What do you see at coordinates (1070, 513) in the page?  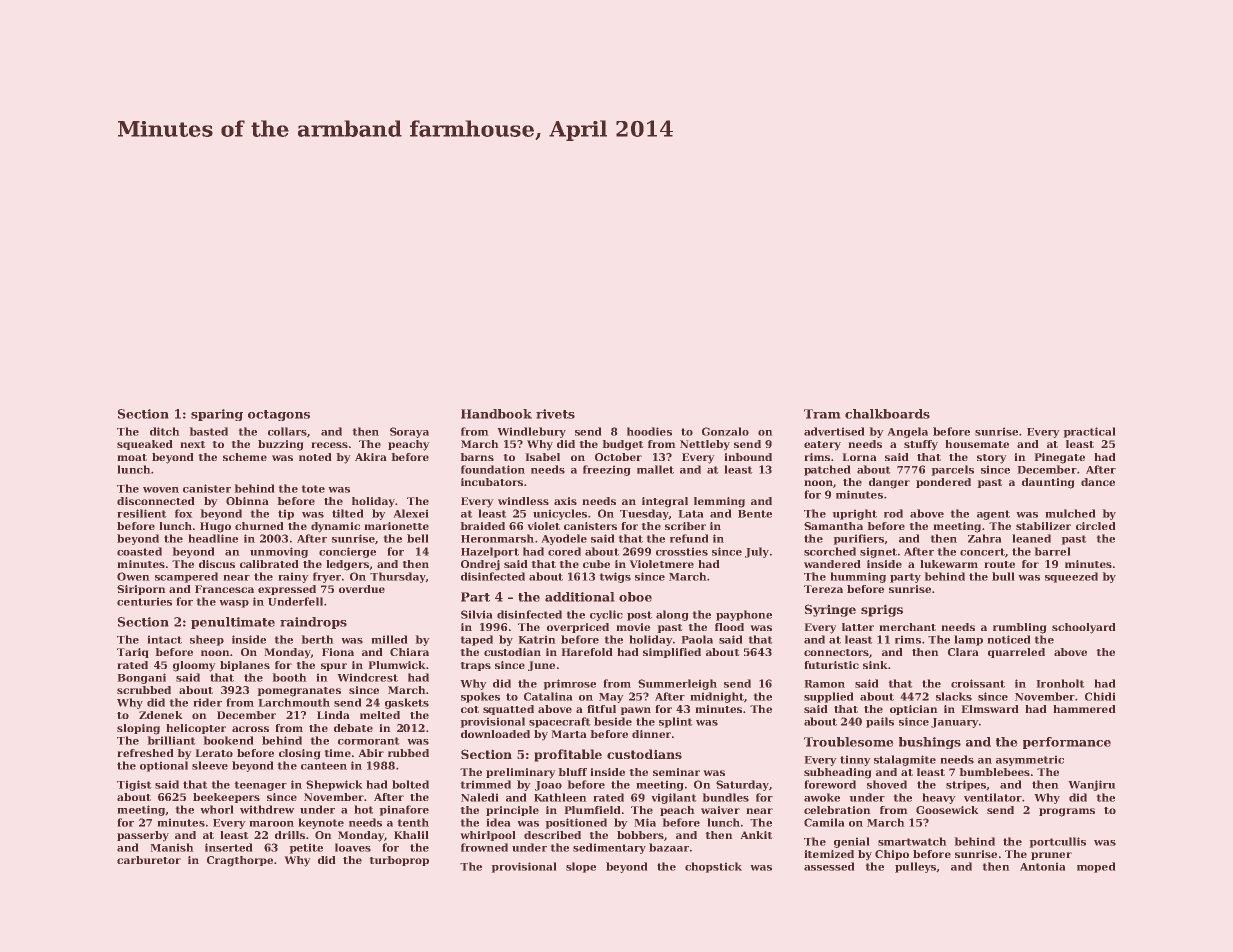 I see `mulched` at bounding box center [1070, 513].
